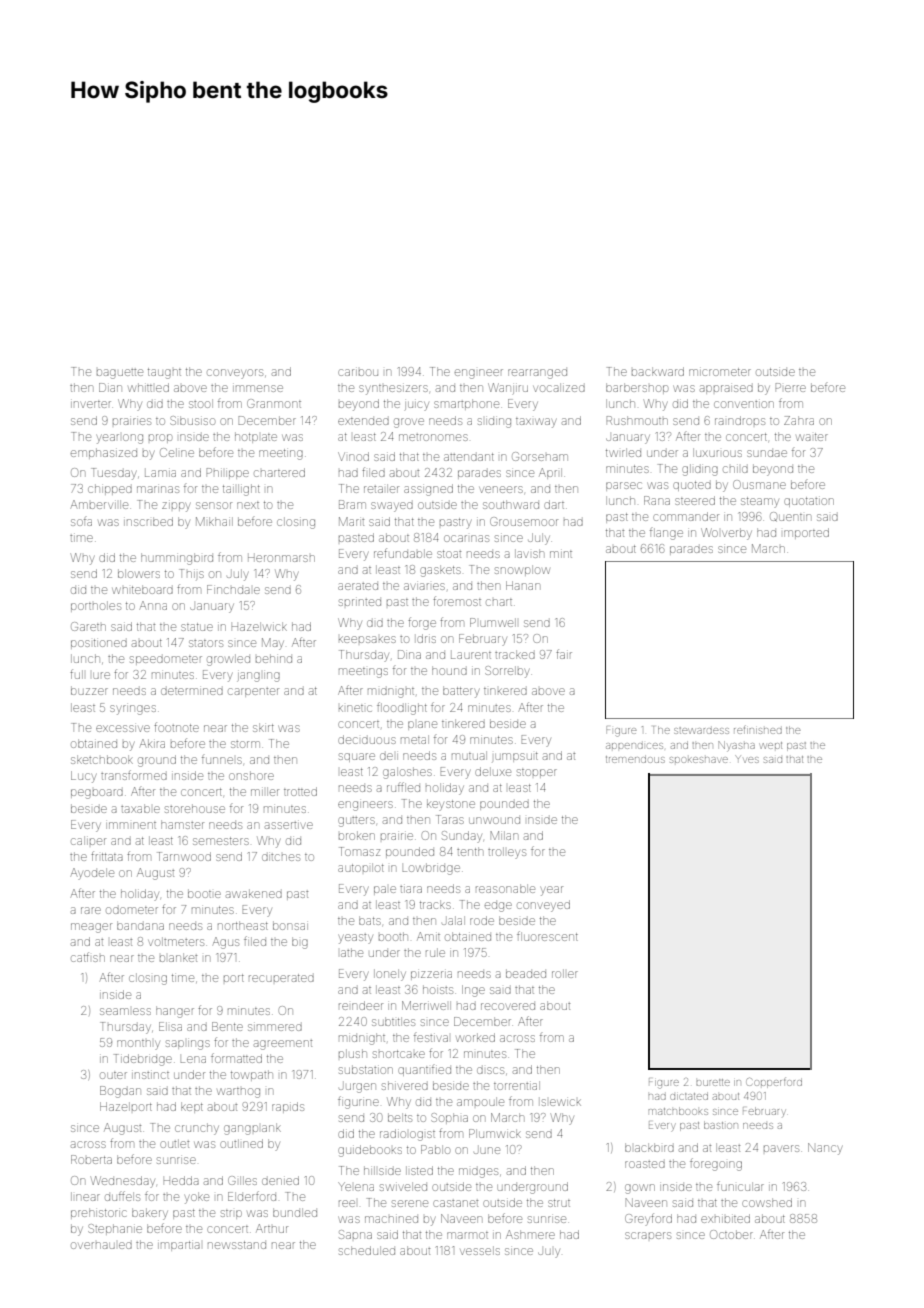 The width and height of the document is (924, 1308). I want to click on Ashmere, so click(530, 1234).
